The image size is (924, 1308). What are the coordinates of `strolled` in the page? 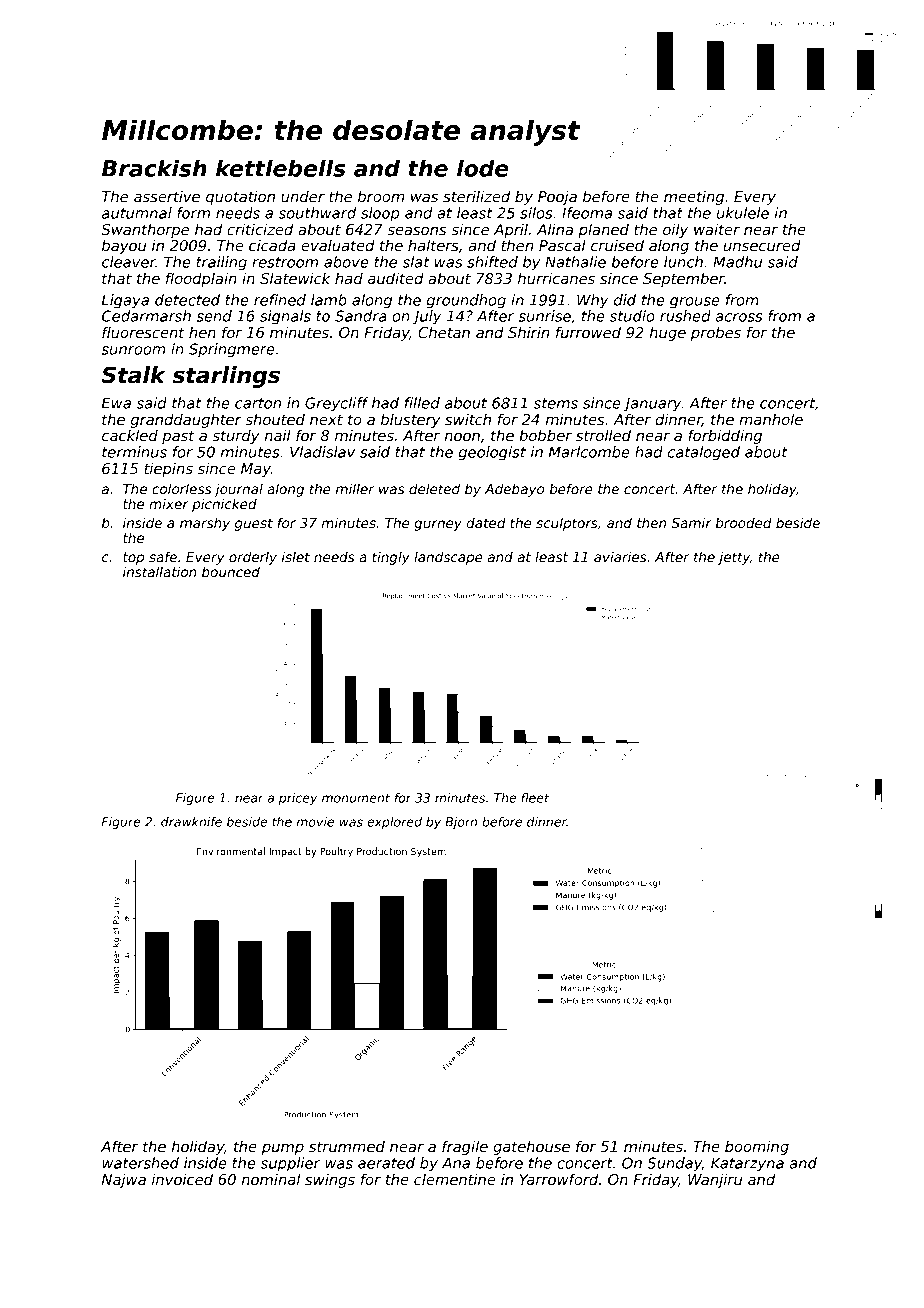 It's located at (603, 435).
